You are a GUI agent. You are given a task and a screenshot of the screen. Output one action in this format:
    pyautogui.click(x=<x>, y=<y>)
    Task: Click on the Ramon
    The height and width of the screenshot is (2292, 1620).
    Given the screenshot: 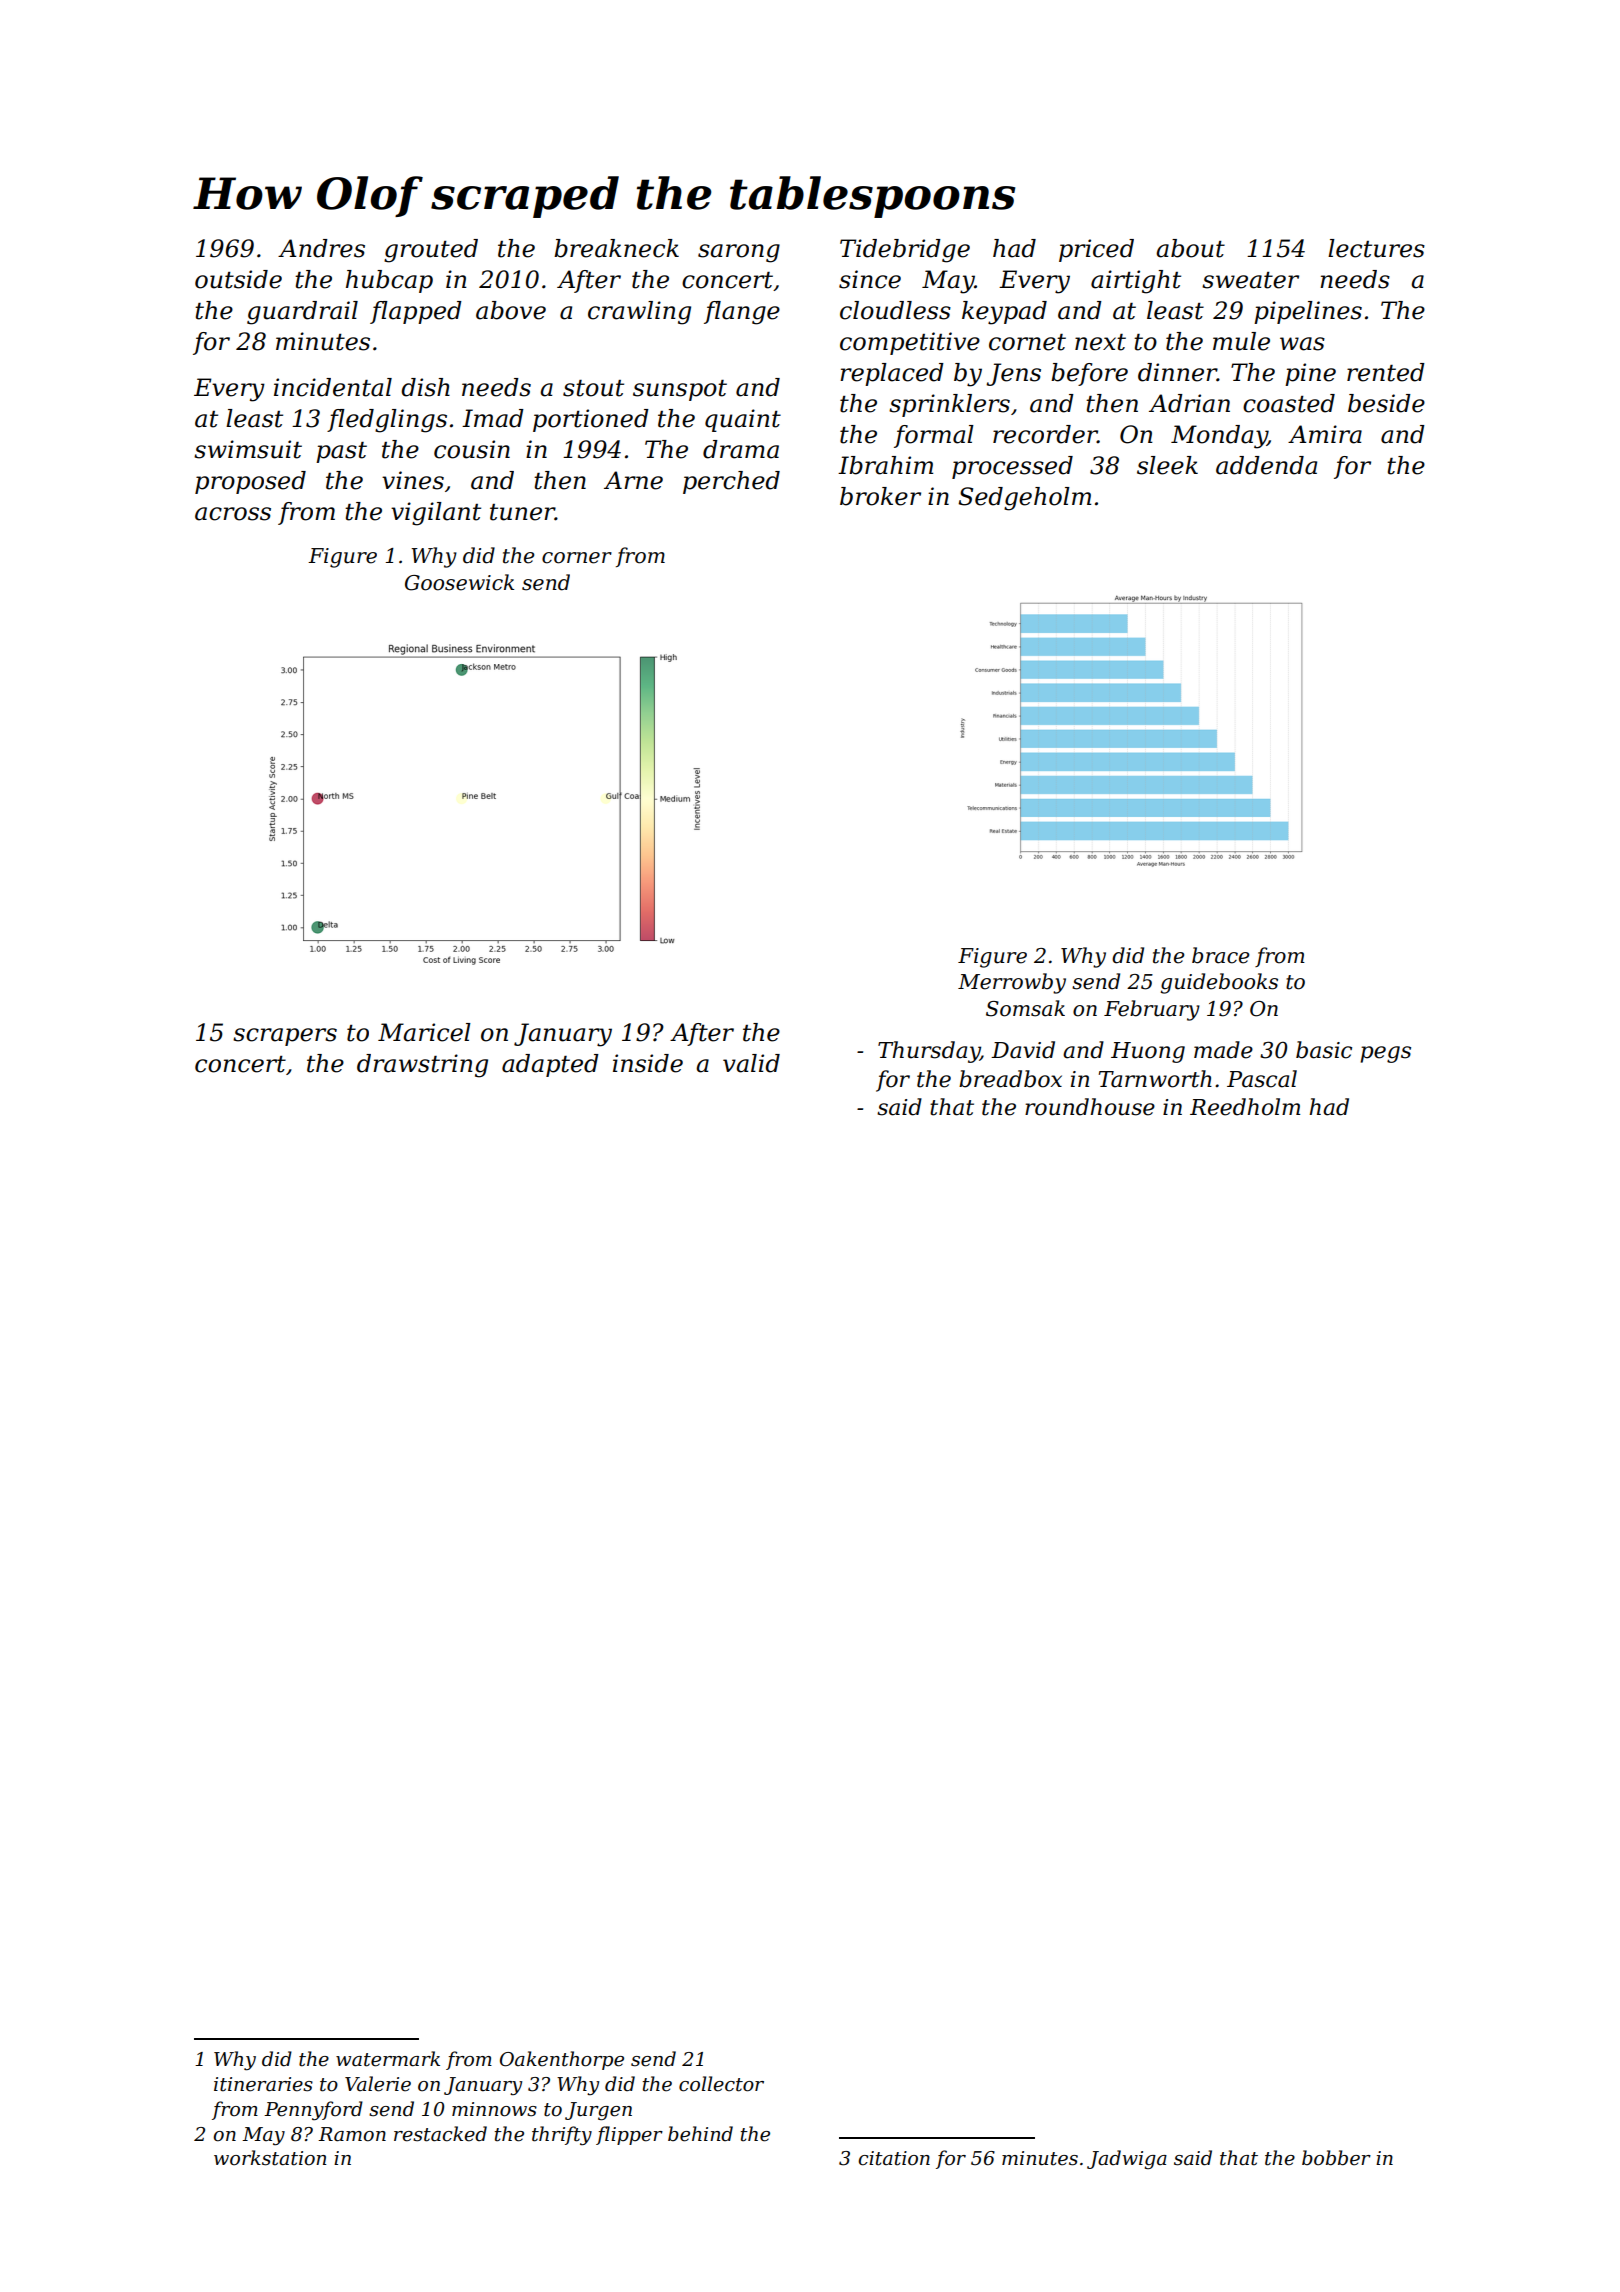 What is the action you would take?
    pyautogui.click(x=352, y=2134)
